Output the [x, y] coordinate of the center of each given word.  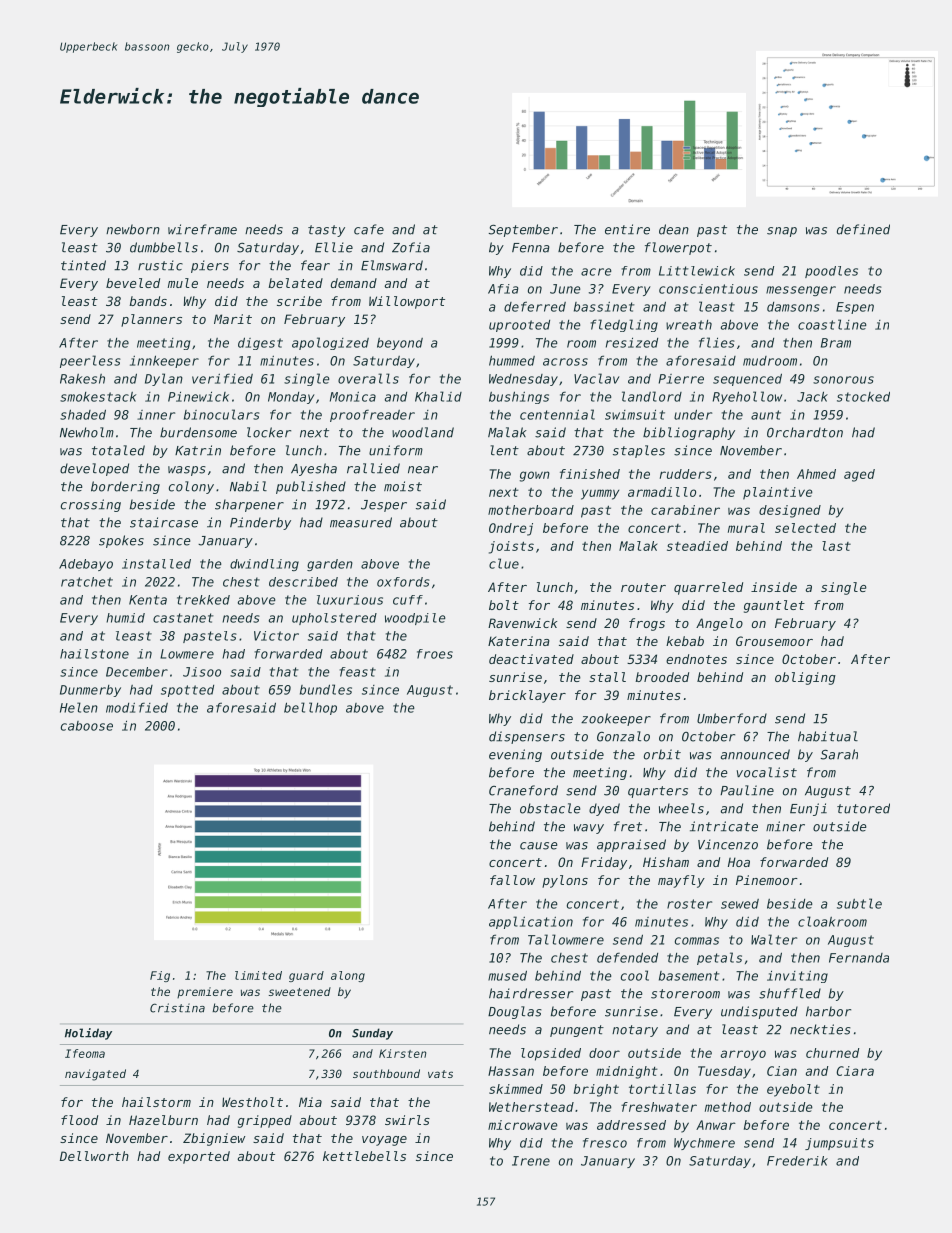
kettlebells [364, 1156]
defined [863, 229]
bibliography [689, 433]
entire [627, 229]
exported [199, 1157]
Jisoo [202, 672]
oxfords [403, 582]
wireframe [202, 229]
